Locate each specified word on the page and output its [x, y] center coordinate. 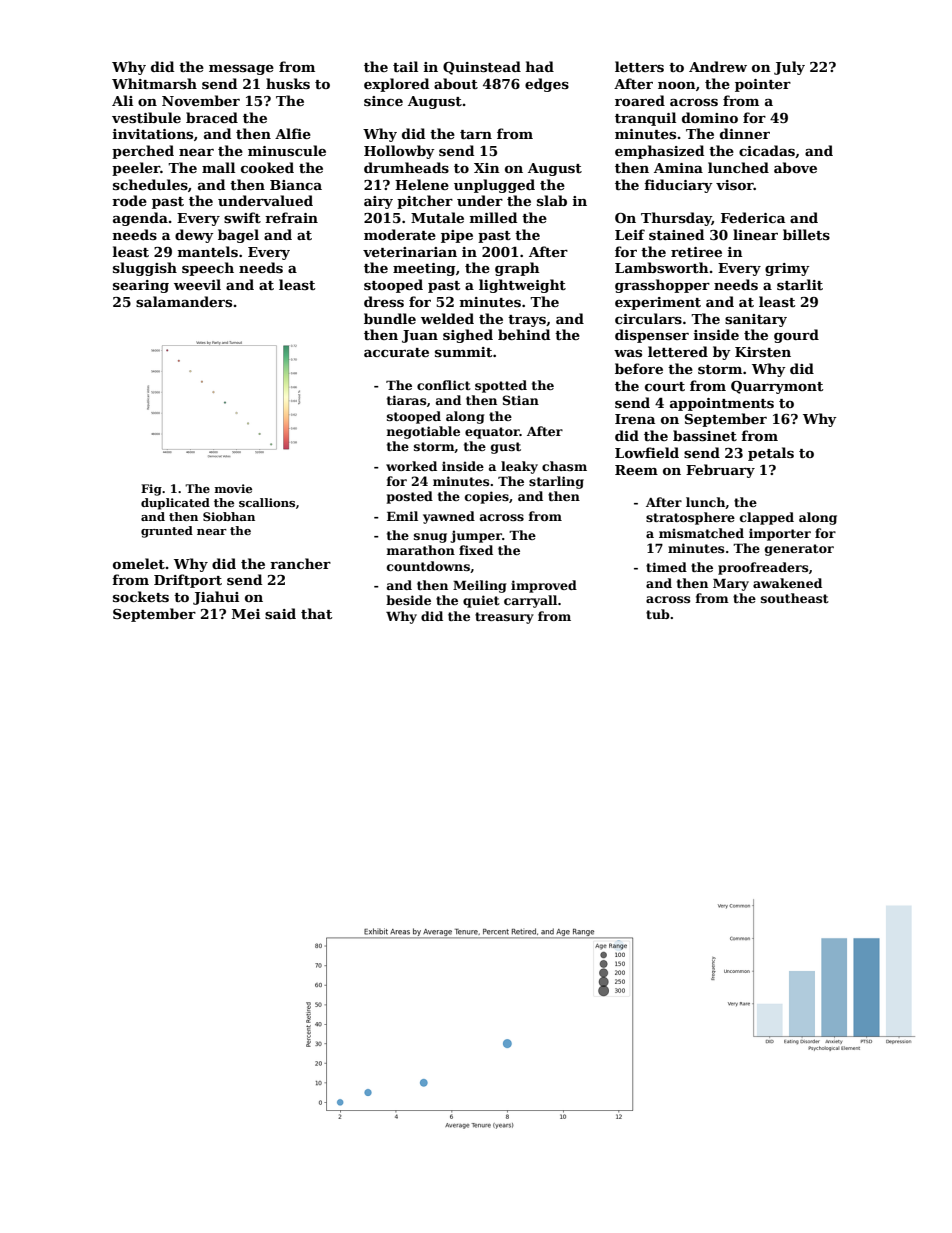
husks [288, 83]
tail [405, 66]
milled [493, 217]
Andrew [718, 66]
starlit [800, 284]
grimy [787, 269]
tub [658, 614]
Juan [420, 336]
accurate [396, 352]
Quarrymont [777, 387]
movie [233, 488]
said [280, 613]
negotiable [423, 432]
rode [129, 200]
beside [408, 600]
